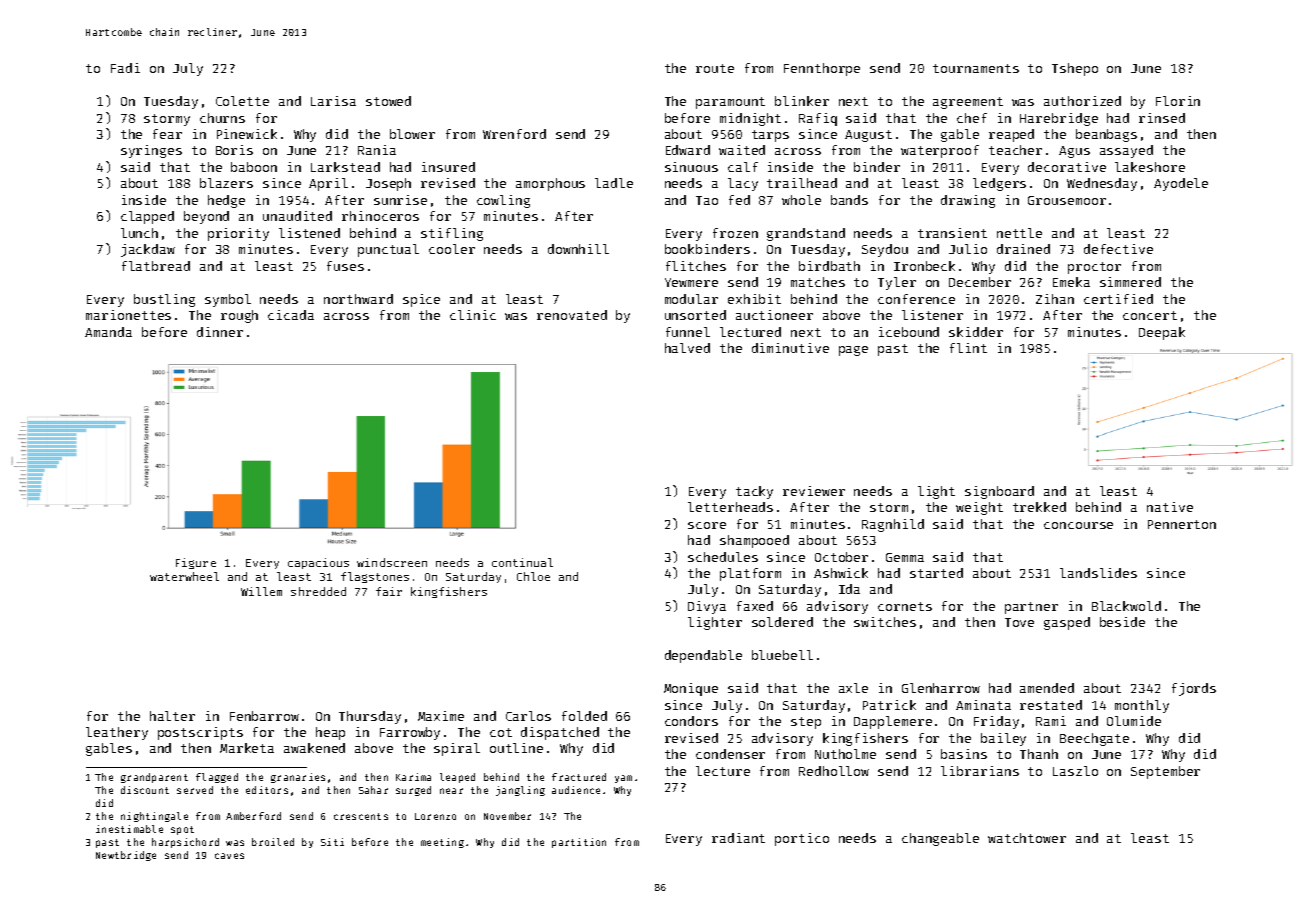  I want to click on Tshepo, so click(1075, 69).
